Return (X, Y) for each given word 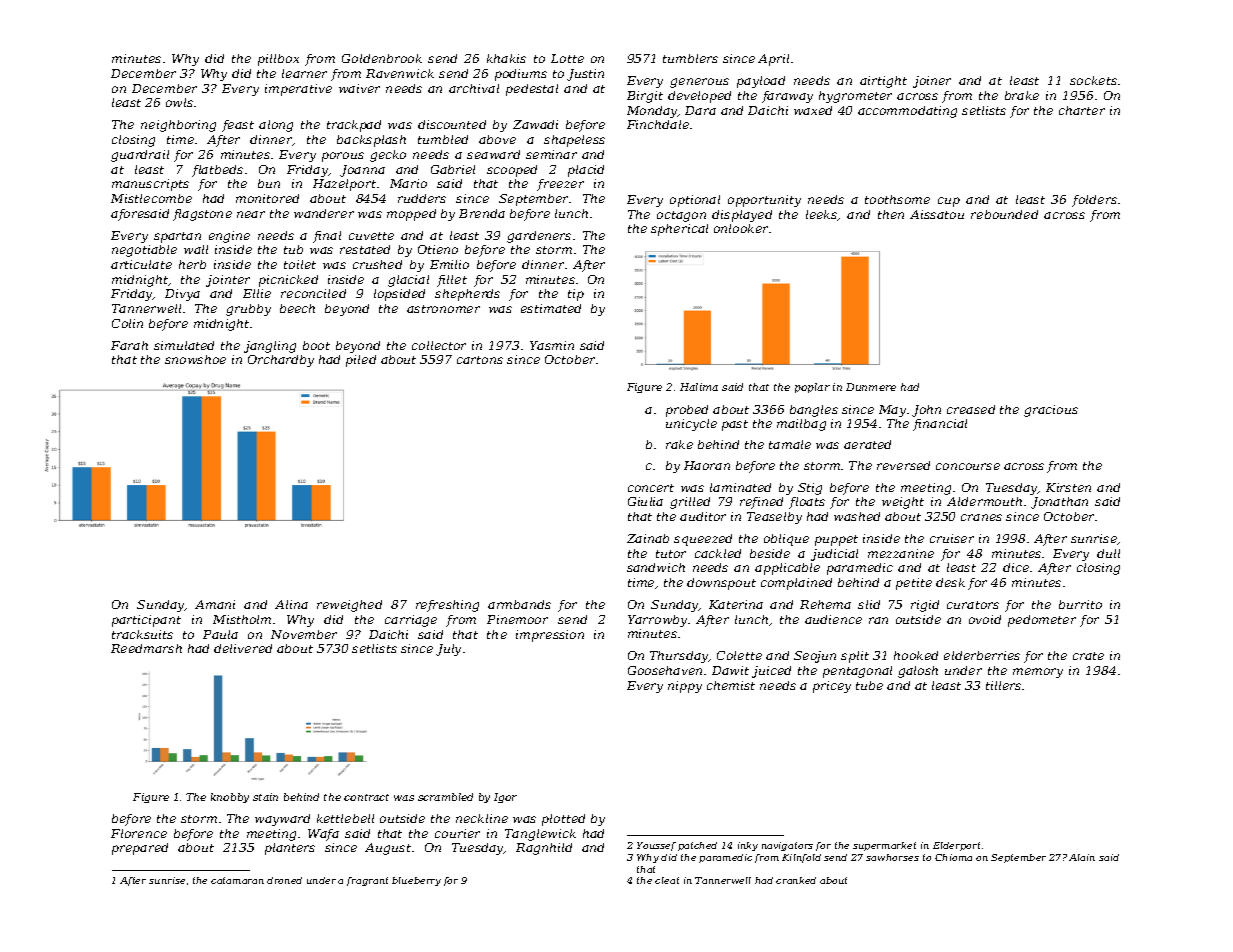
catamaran (237, 880)
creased (971, 409)
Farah (129, 345)
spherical (679, 230)
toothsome (897, 199)
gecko (388, 156)
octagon (681, 216)
